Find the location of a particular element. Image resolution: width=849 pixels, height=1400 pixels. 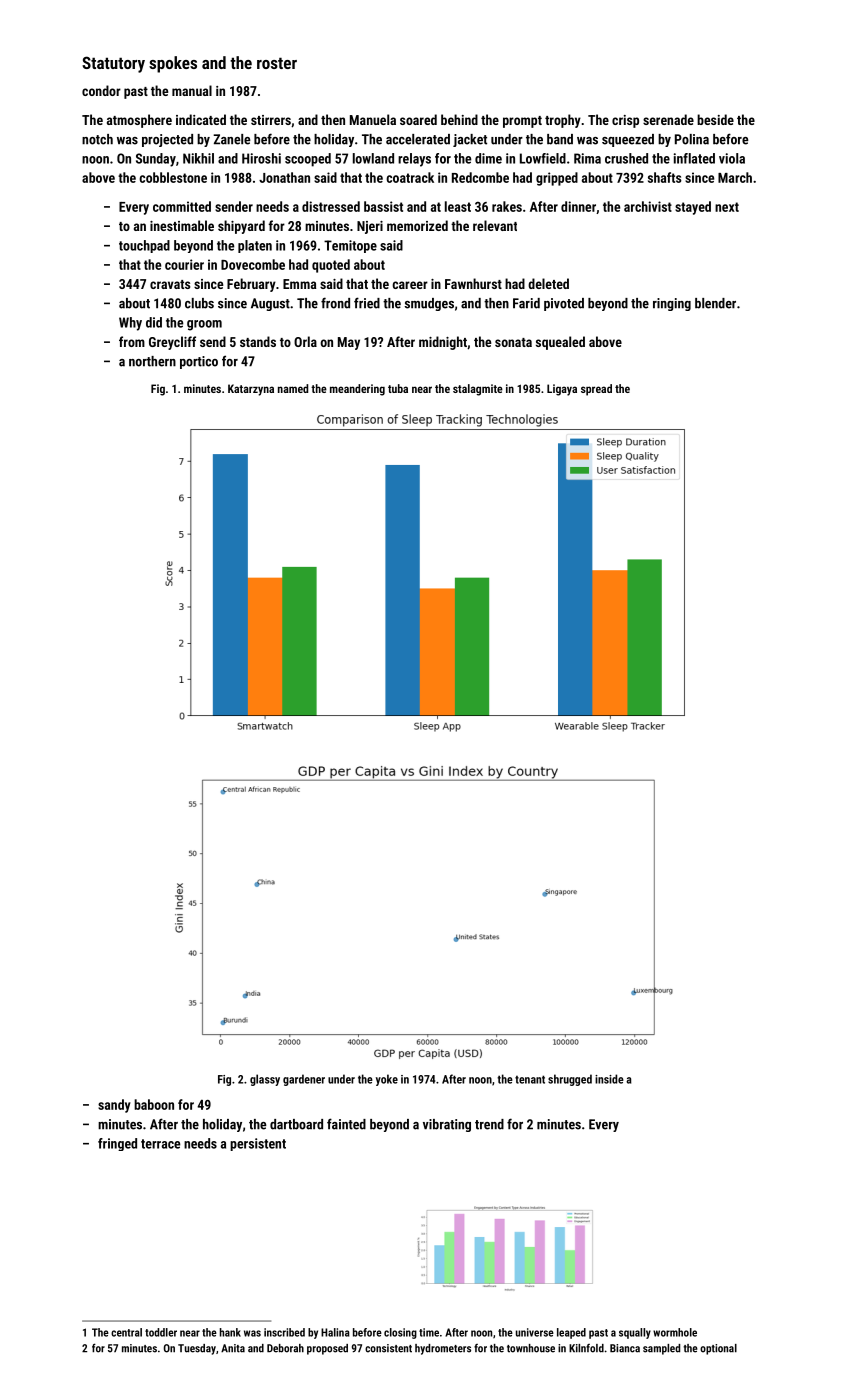

roster is located at coordinates (277, 63).
